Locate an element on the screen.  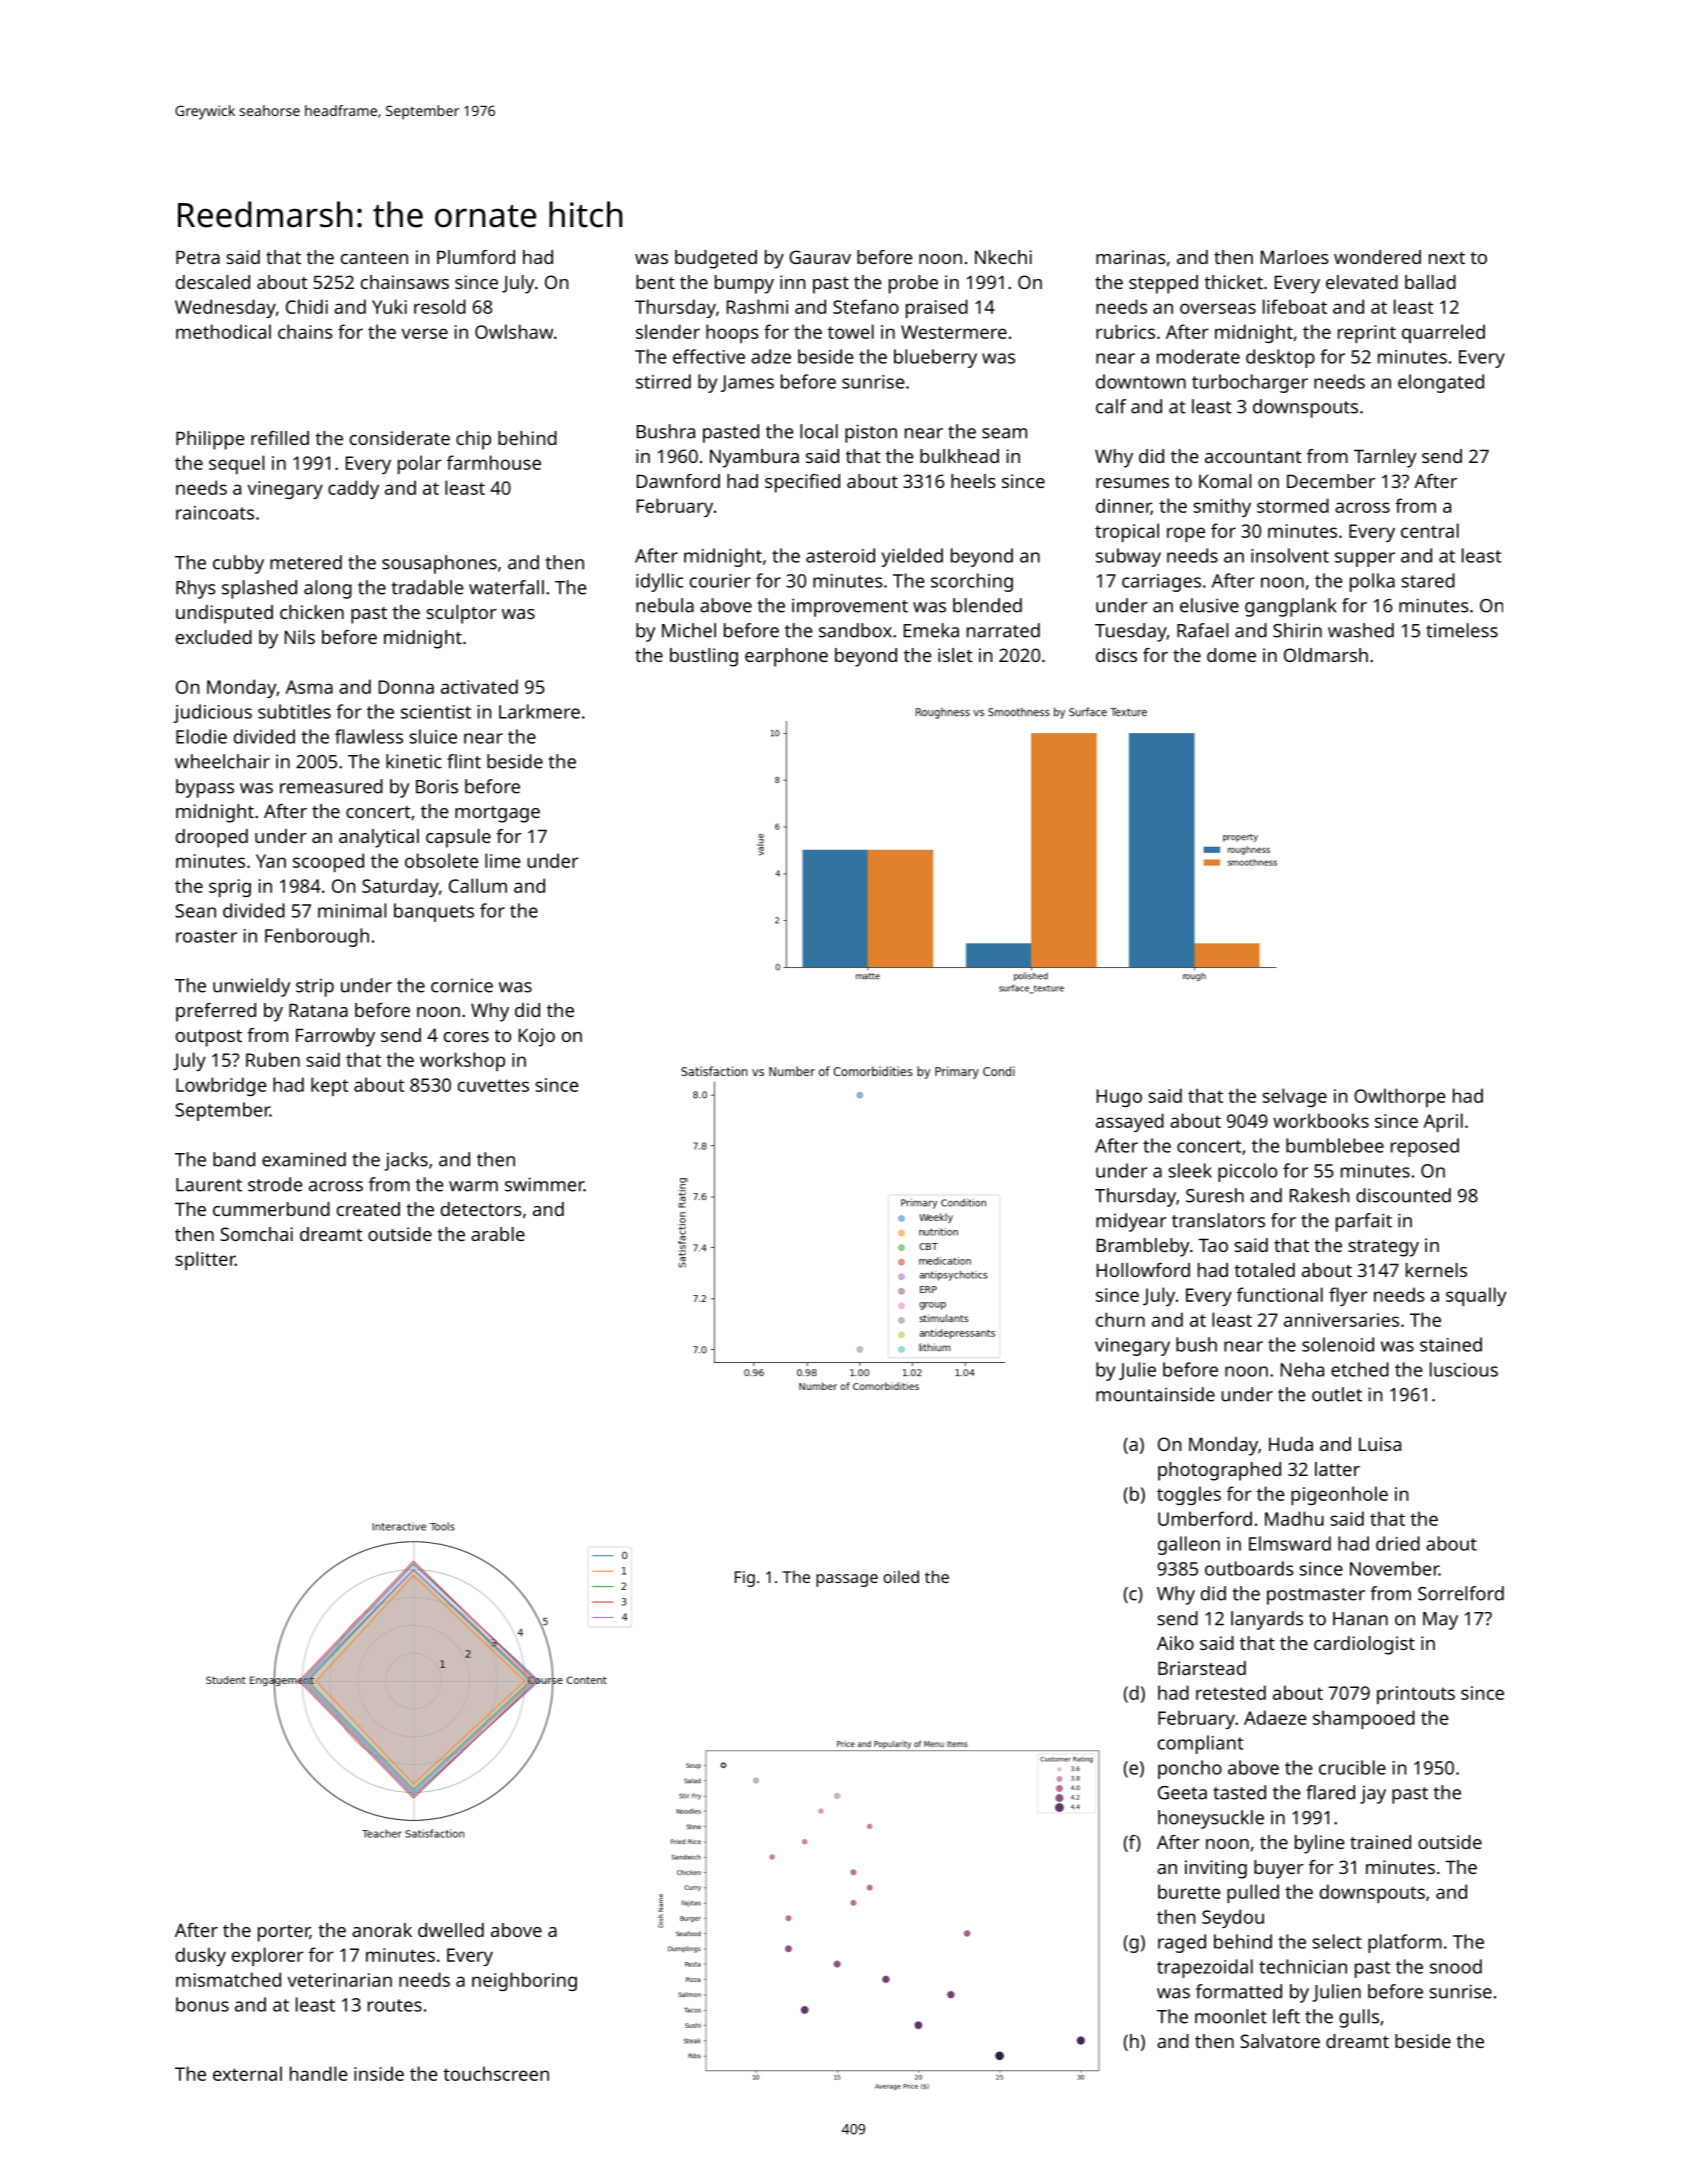
Petra is located at coordinates (198, 257).
